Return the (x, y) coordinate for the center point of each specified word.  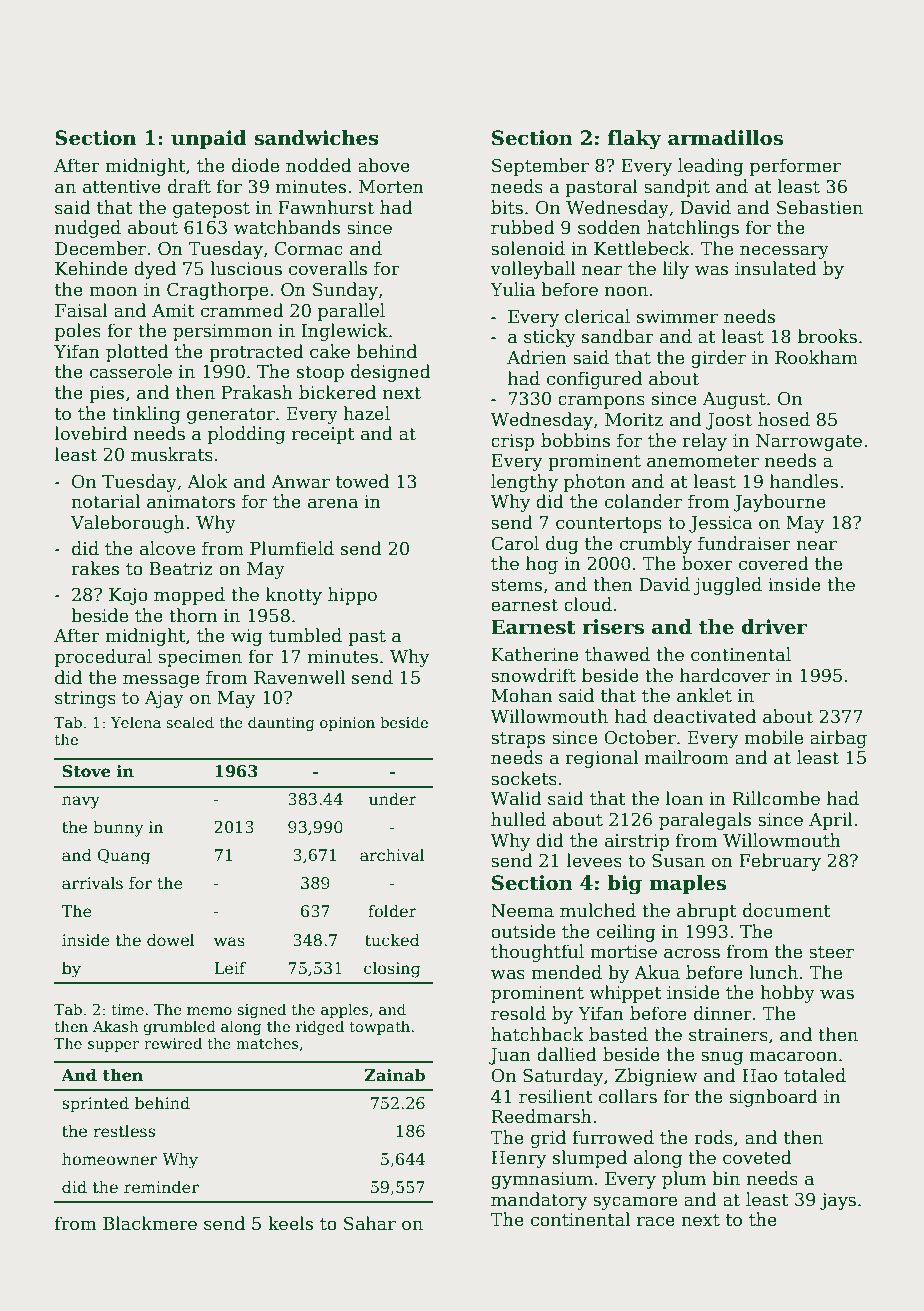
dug (562, 545)
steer (831, 952)
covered (774, 563)
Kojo (128, 596)
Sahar (370, 1223)
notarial (105, 501)
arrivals (92, 883)
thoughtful (537, 953)
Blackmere (150, 1223)
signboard (773, 1098)
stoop (320, 374)
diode (255, 165)
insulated (776, 268)
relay (704, 442)
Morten (391, 187)
